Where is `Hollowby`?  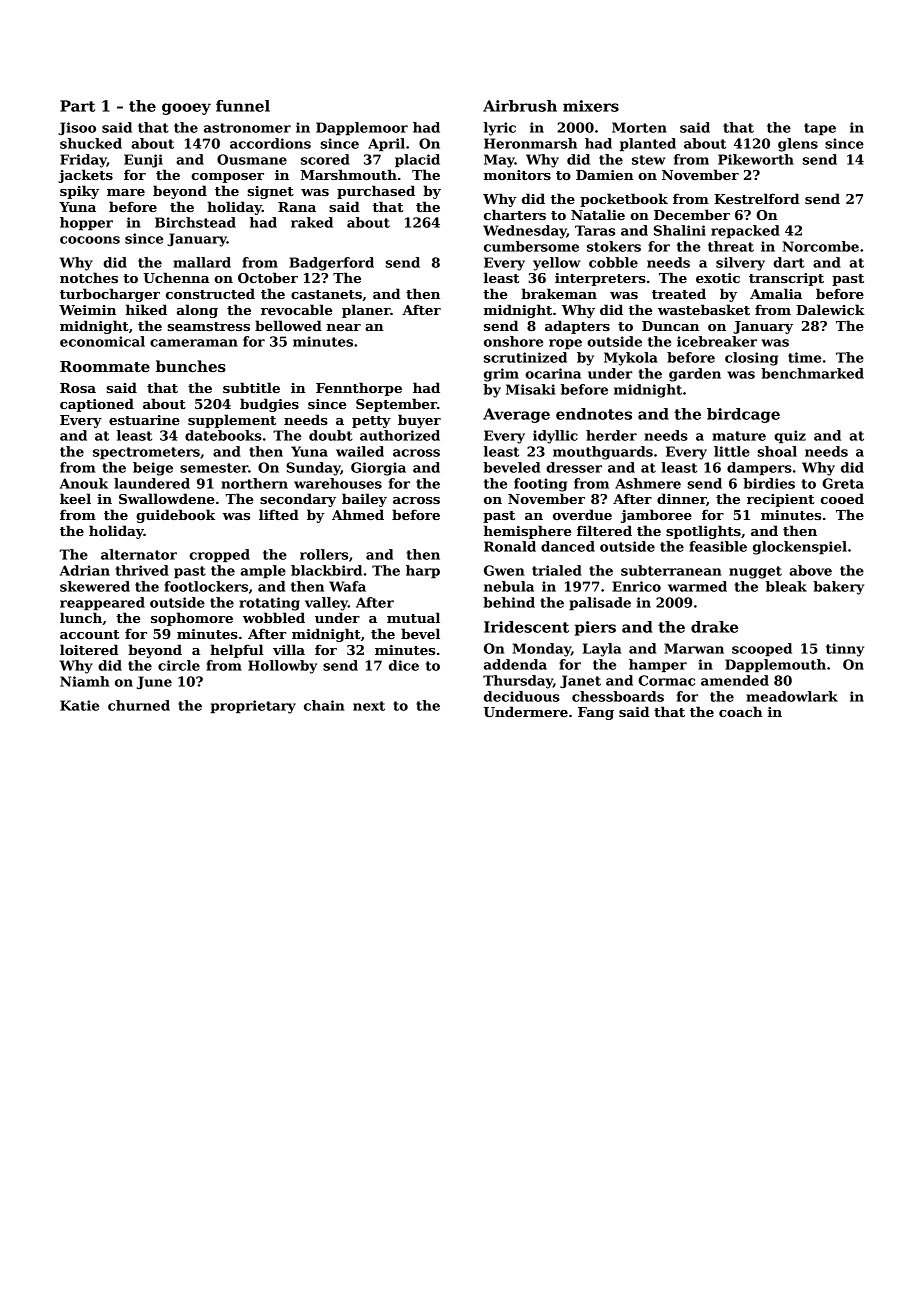 Hollowby is located at coordinates (282, 667).
